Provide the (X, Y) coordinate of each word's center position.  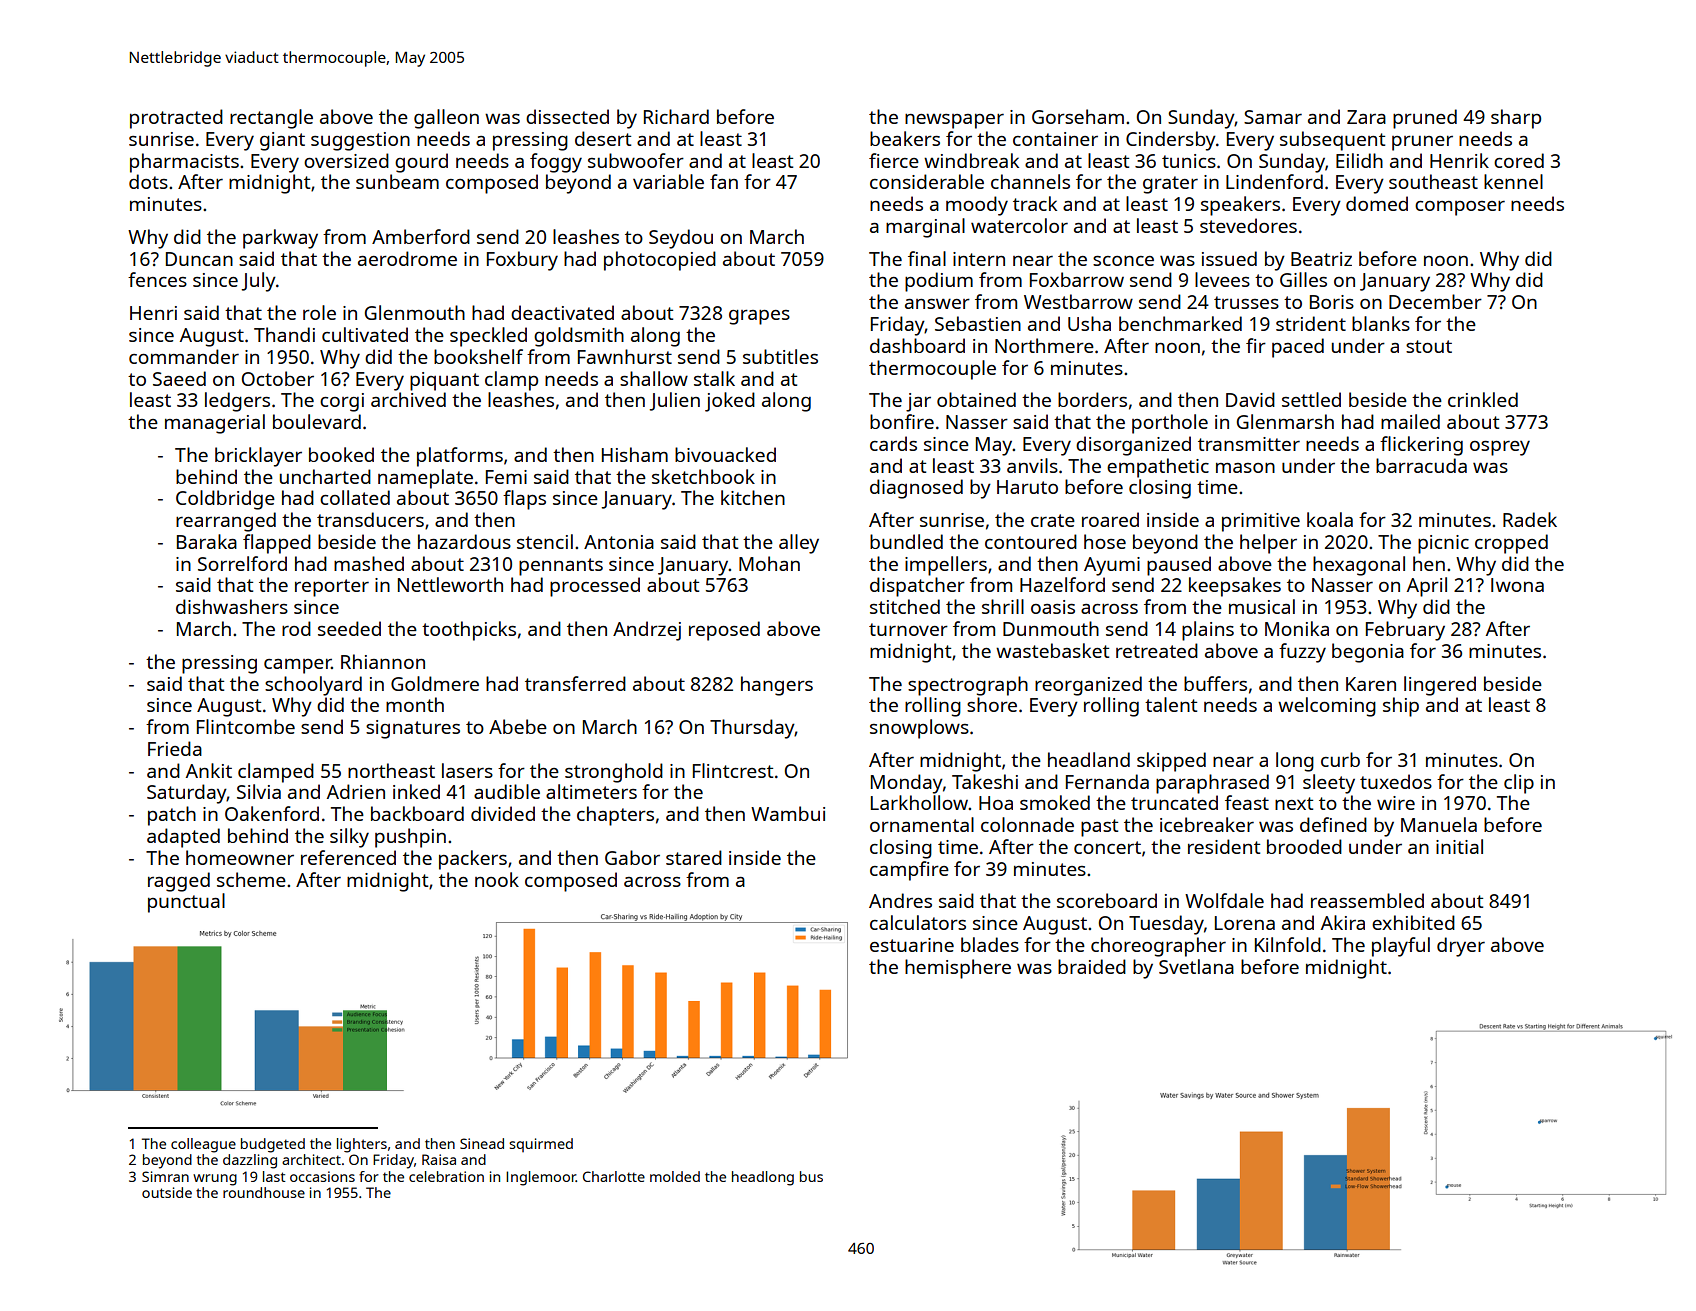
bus (811, 1176)
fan (724, 181)
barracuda (1421, 465)
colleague (203, 1145)
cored (1519, 160)
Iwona (1517, 585)
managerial (215, 424)
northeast (391, 770)
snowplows (919, 729)
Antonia (619, 542)
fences (157, 279)
